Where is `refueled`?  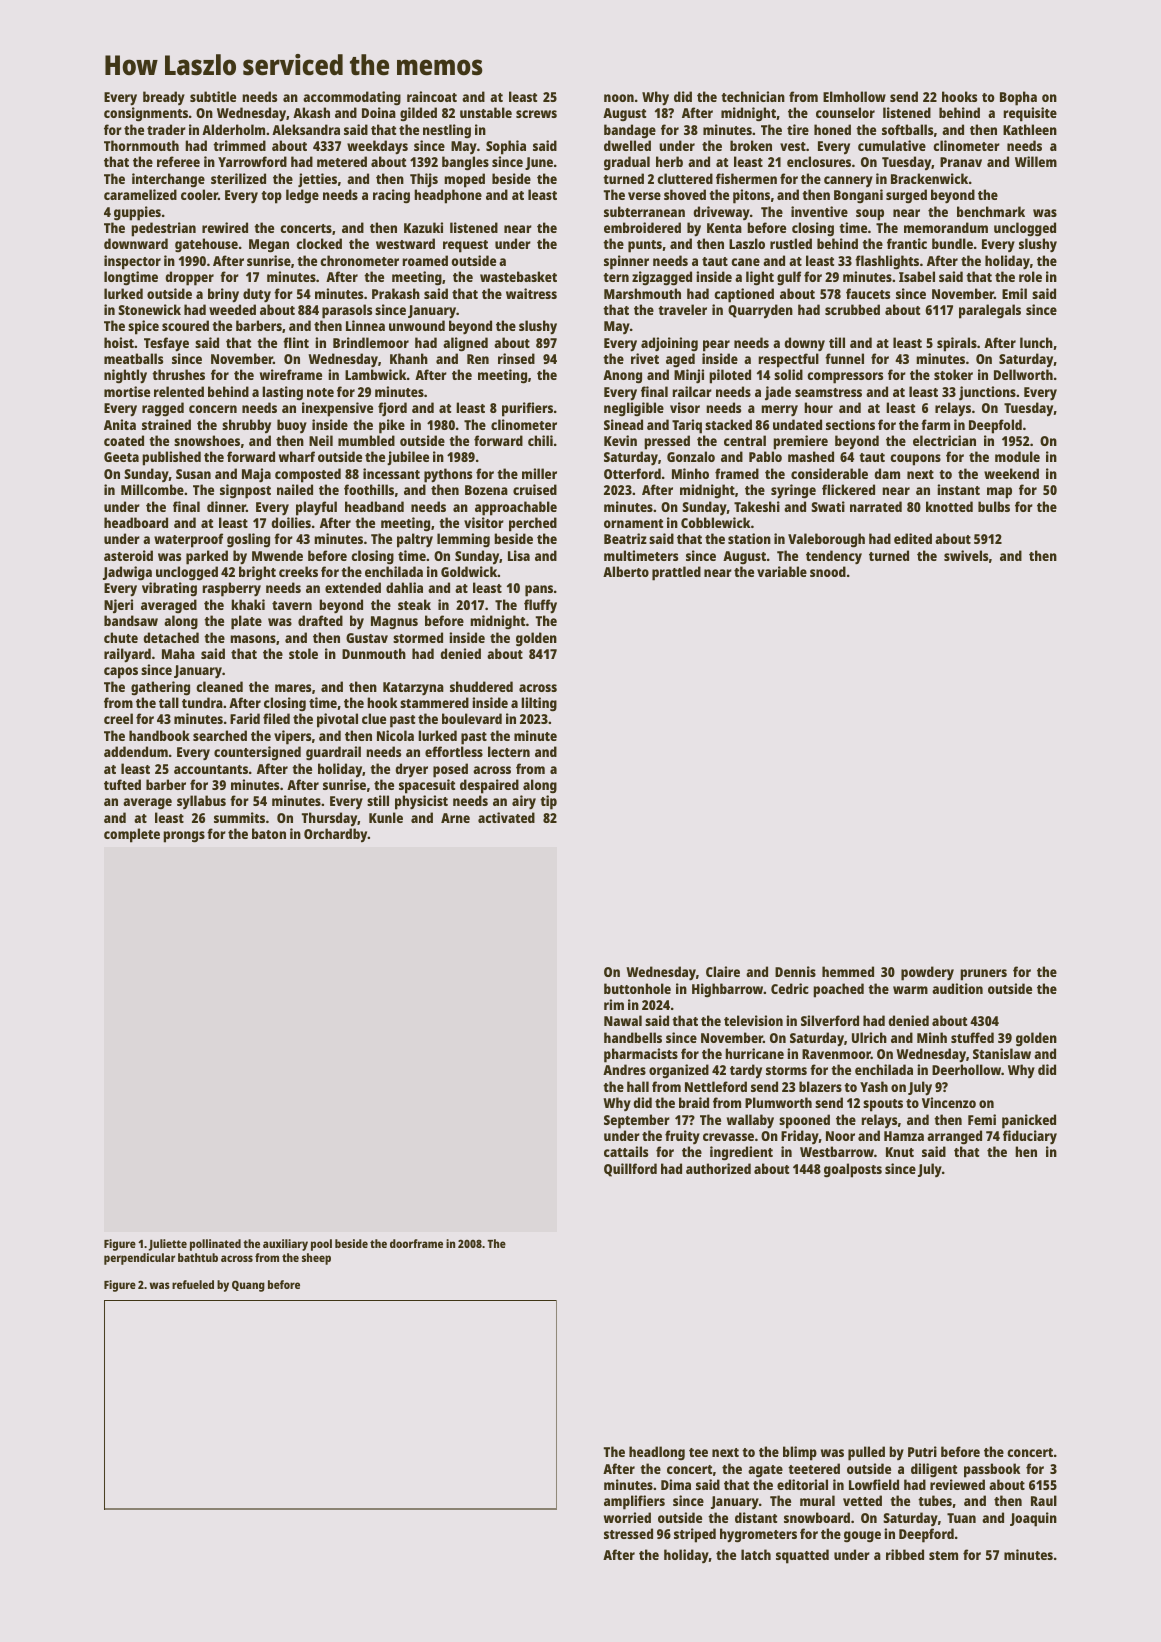
refueled is located at coordinates (193, 1284).
